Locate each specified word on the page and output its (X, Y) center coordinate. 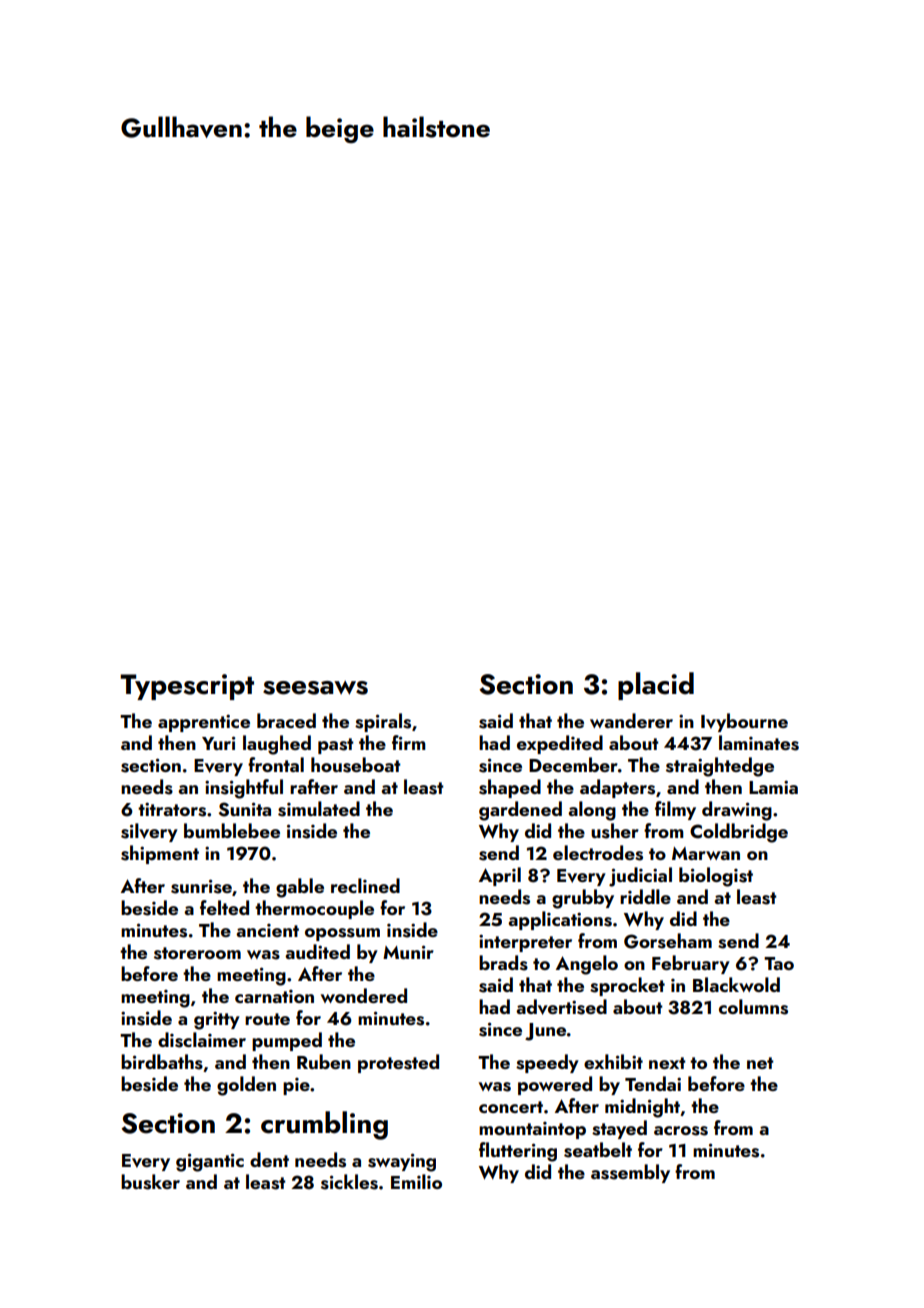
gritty (217, 1020)
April (500, 876)
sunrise (201, 886)
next (667, 1063)
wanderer (631, 720)
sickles (349, 1182)
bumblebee (232, 830)
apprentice (204, 723)
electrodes (598, 853)
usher (615, 831)
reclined (365, 885)
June (545, 1032)
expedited (560, 744)
